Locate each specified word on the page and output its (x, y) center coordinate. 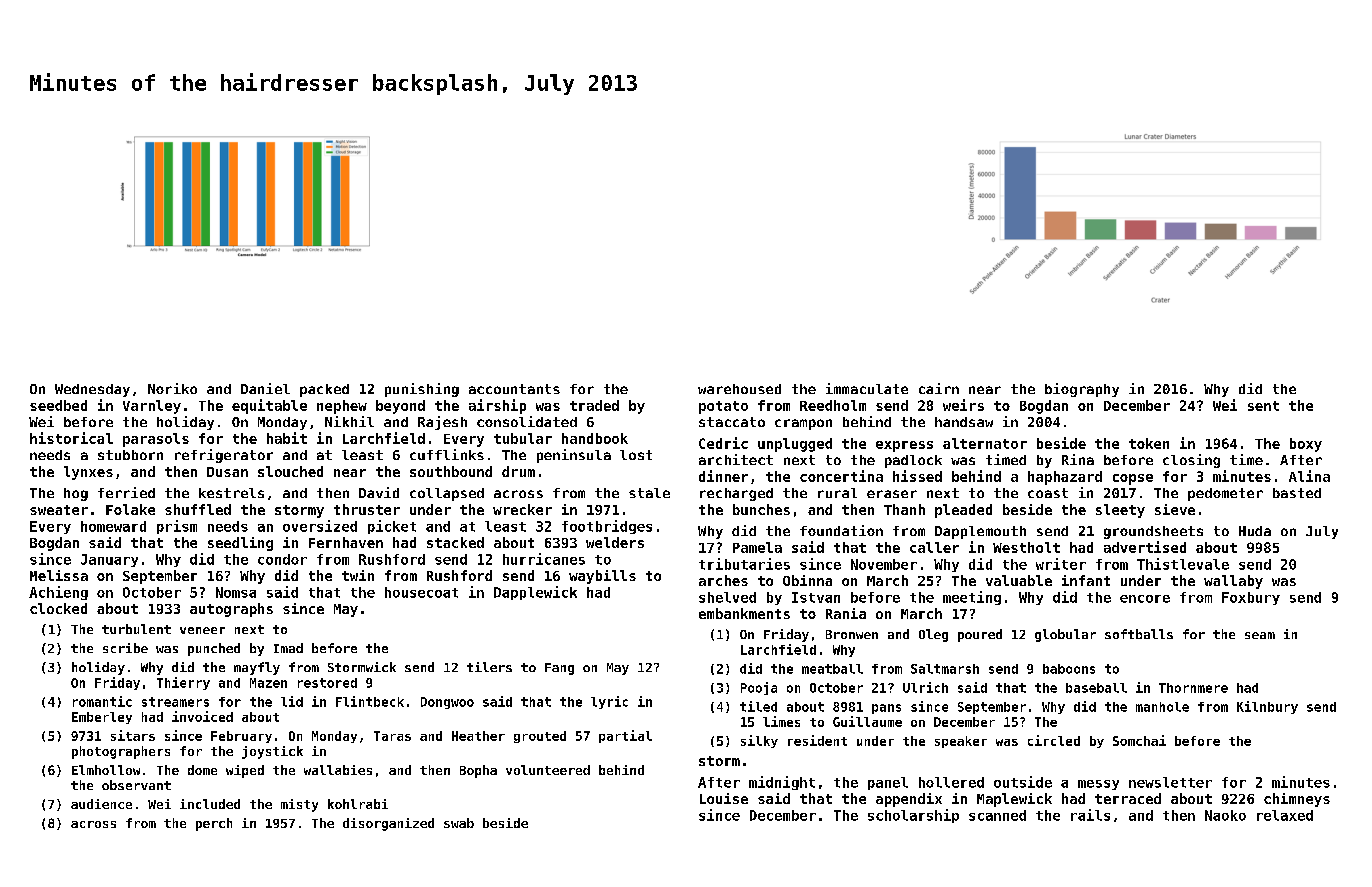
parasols (156, 440)
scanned (997, 815)
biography (1082, 390)
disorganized (388, 824)
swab (459, 823)
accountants (514, 389)
